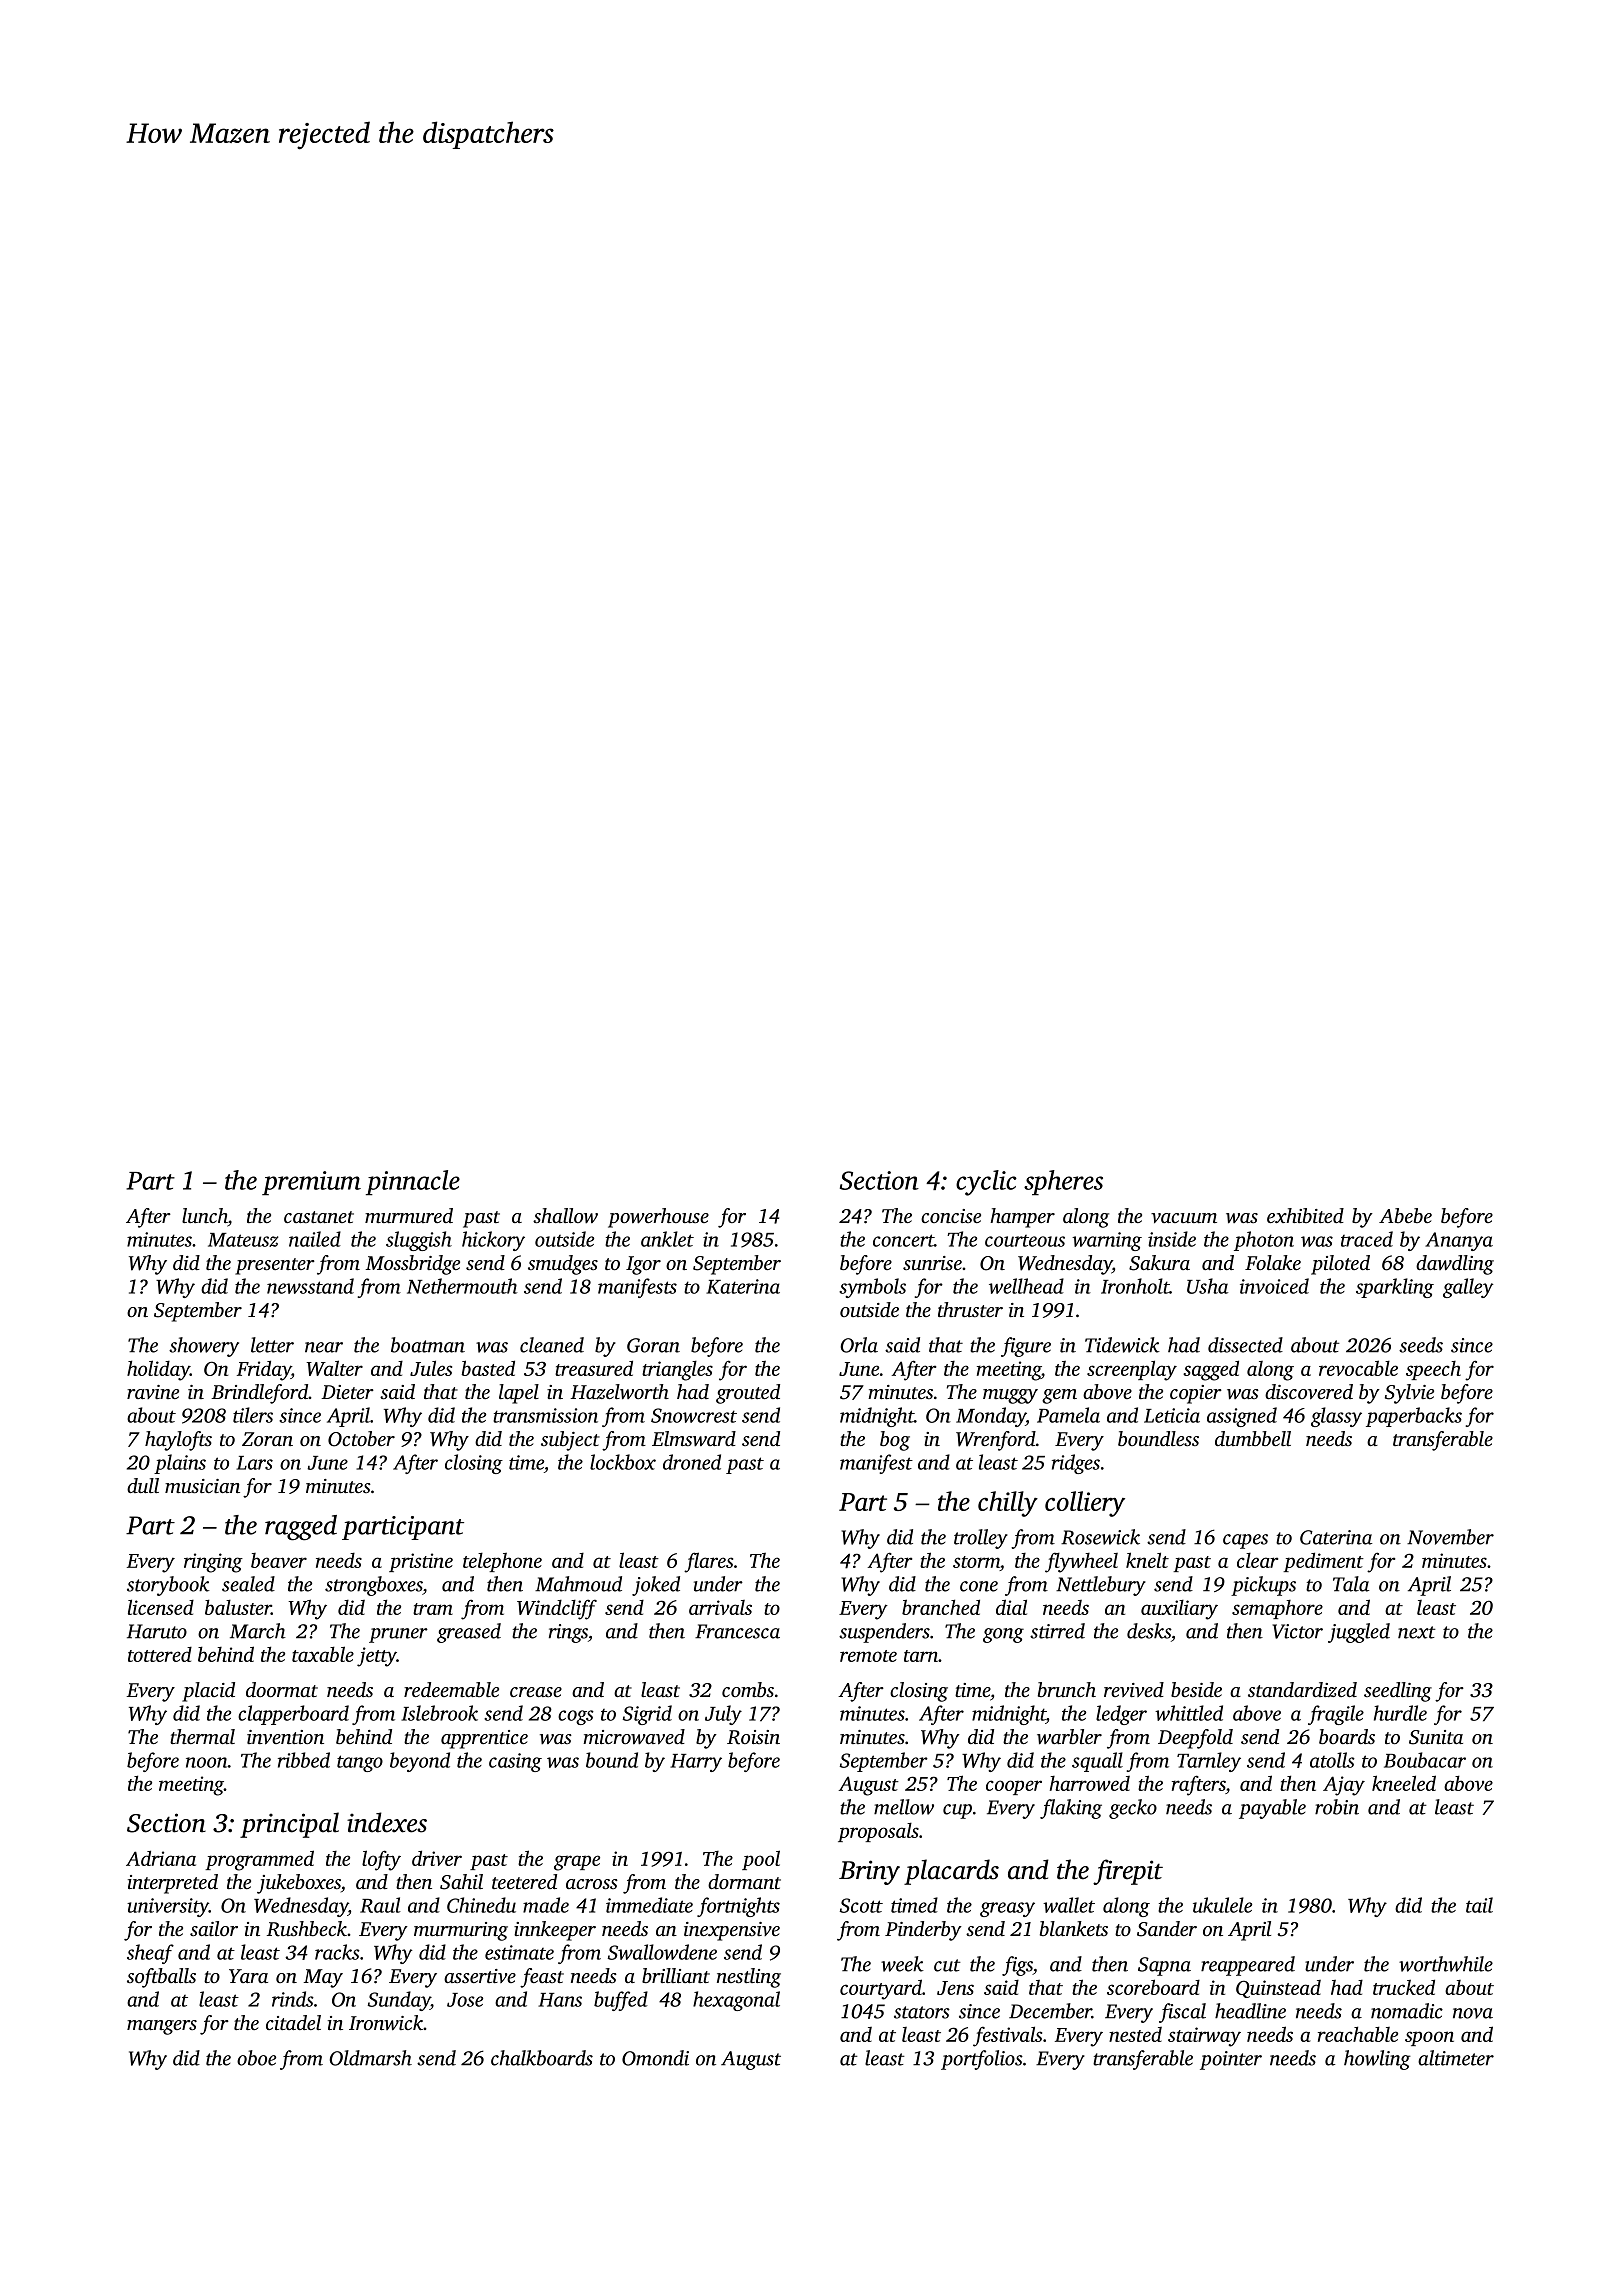 The height and width of the document is (2292, 1620). Describe the element at coordinates (299, 1884) in the document. I see `jukeboxes` at that location.
